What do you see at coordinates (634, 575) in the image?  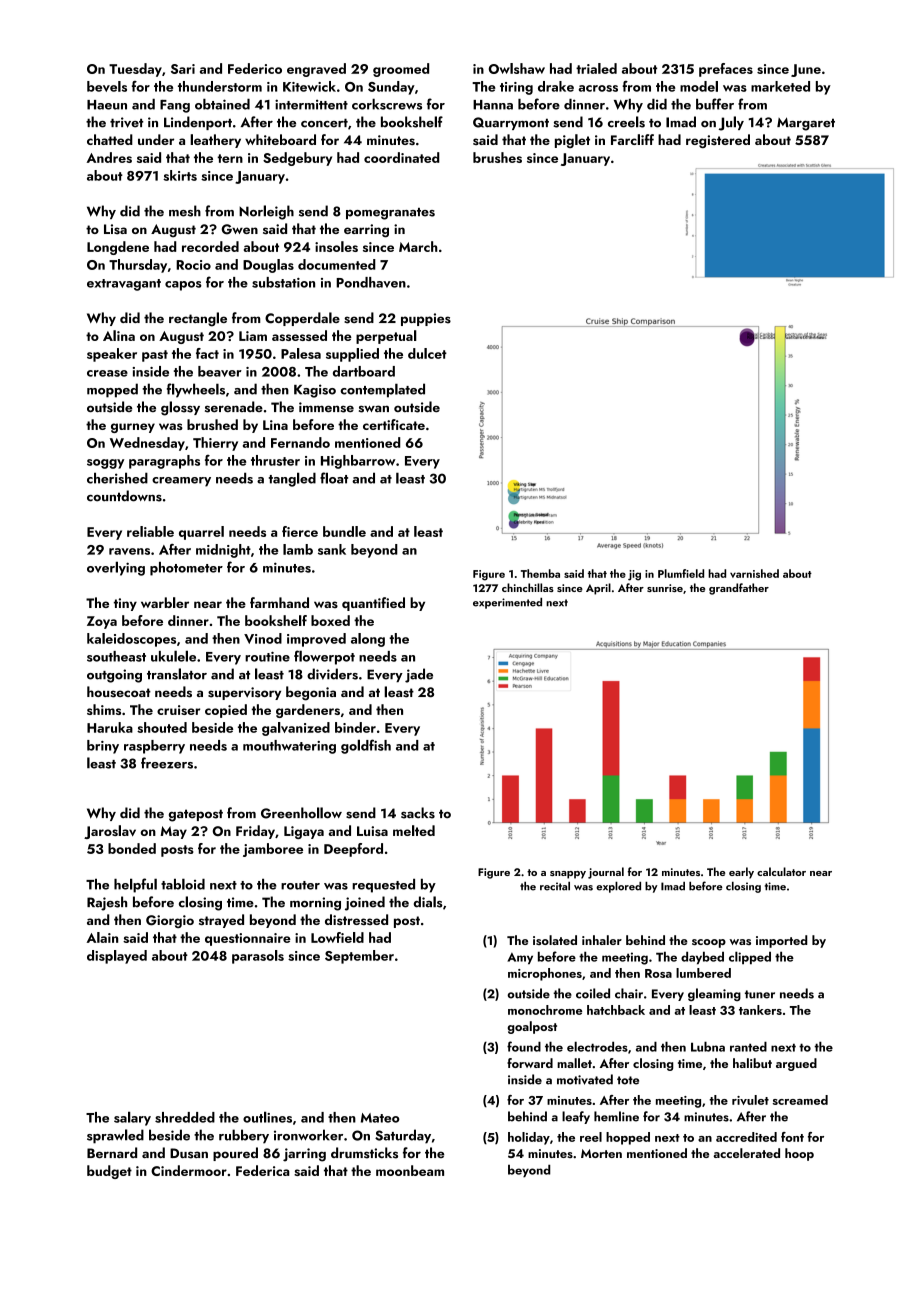 I see `jig` at bounding box center [634, 575].
